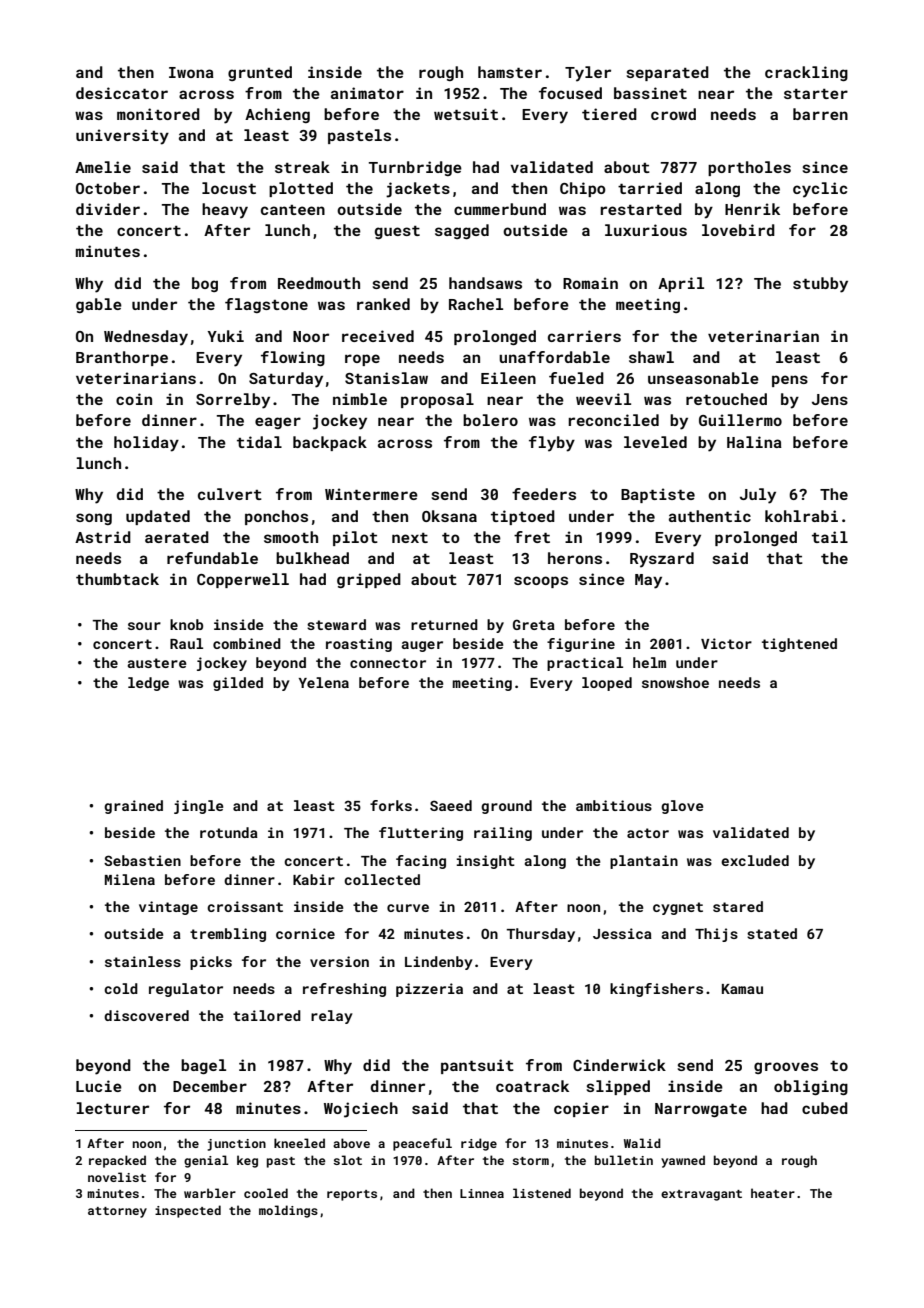  I want to click on desiccator, so click(122, 93).
